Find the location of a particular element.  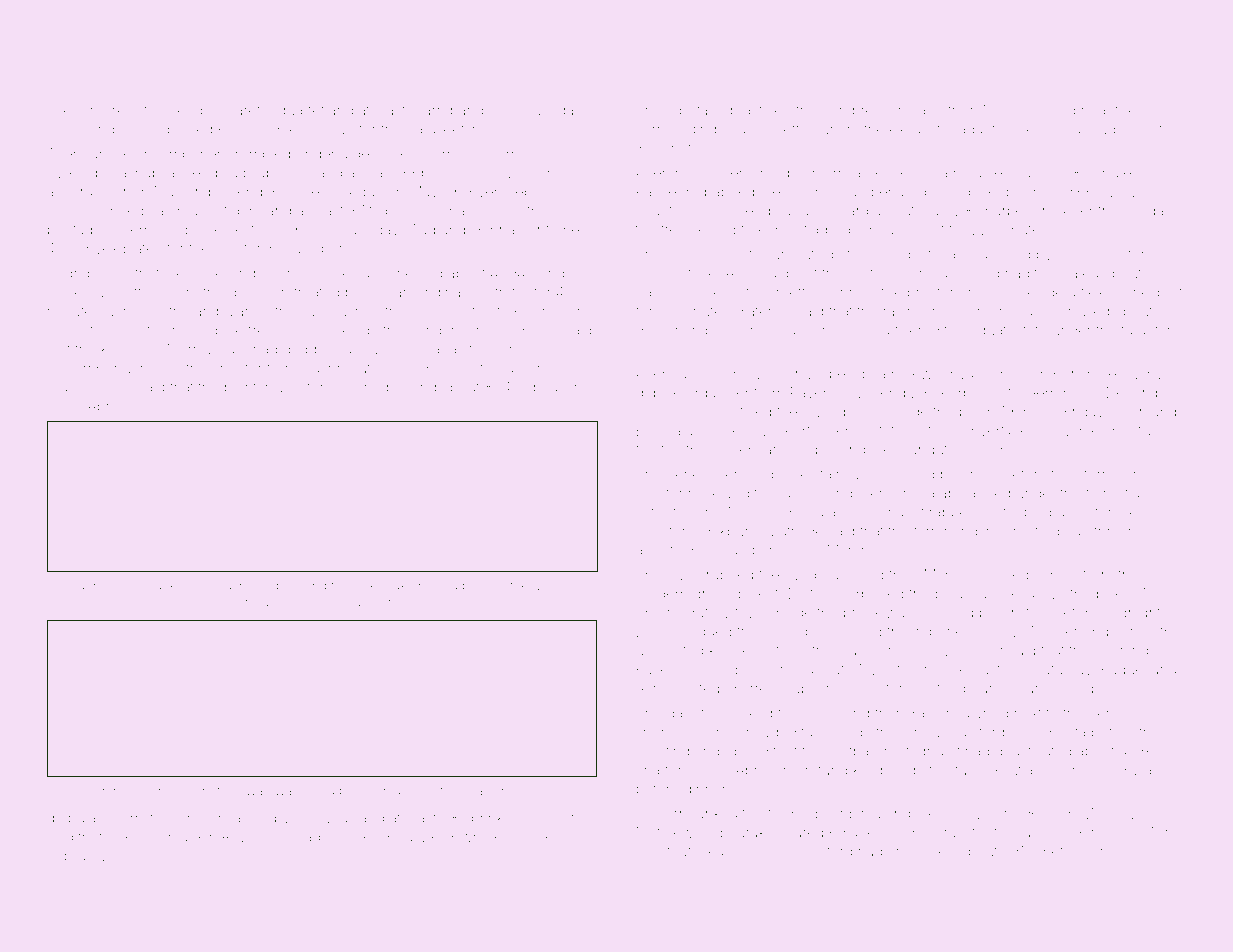

banker is located at coordinates (167, 586).
